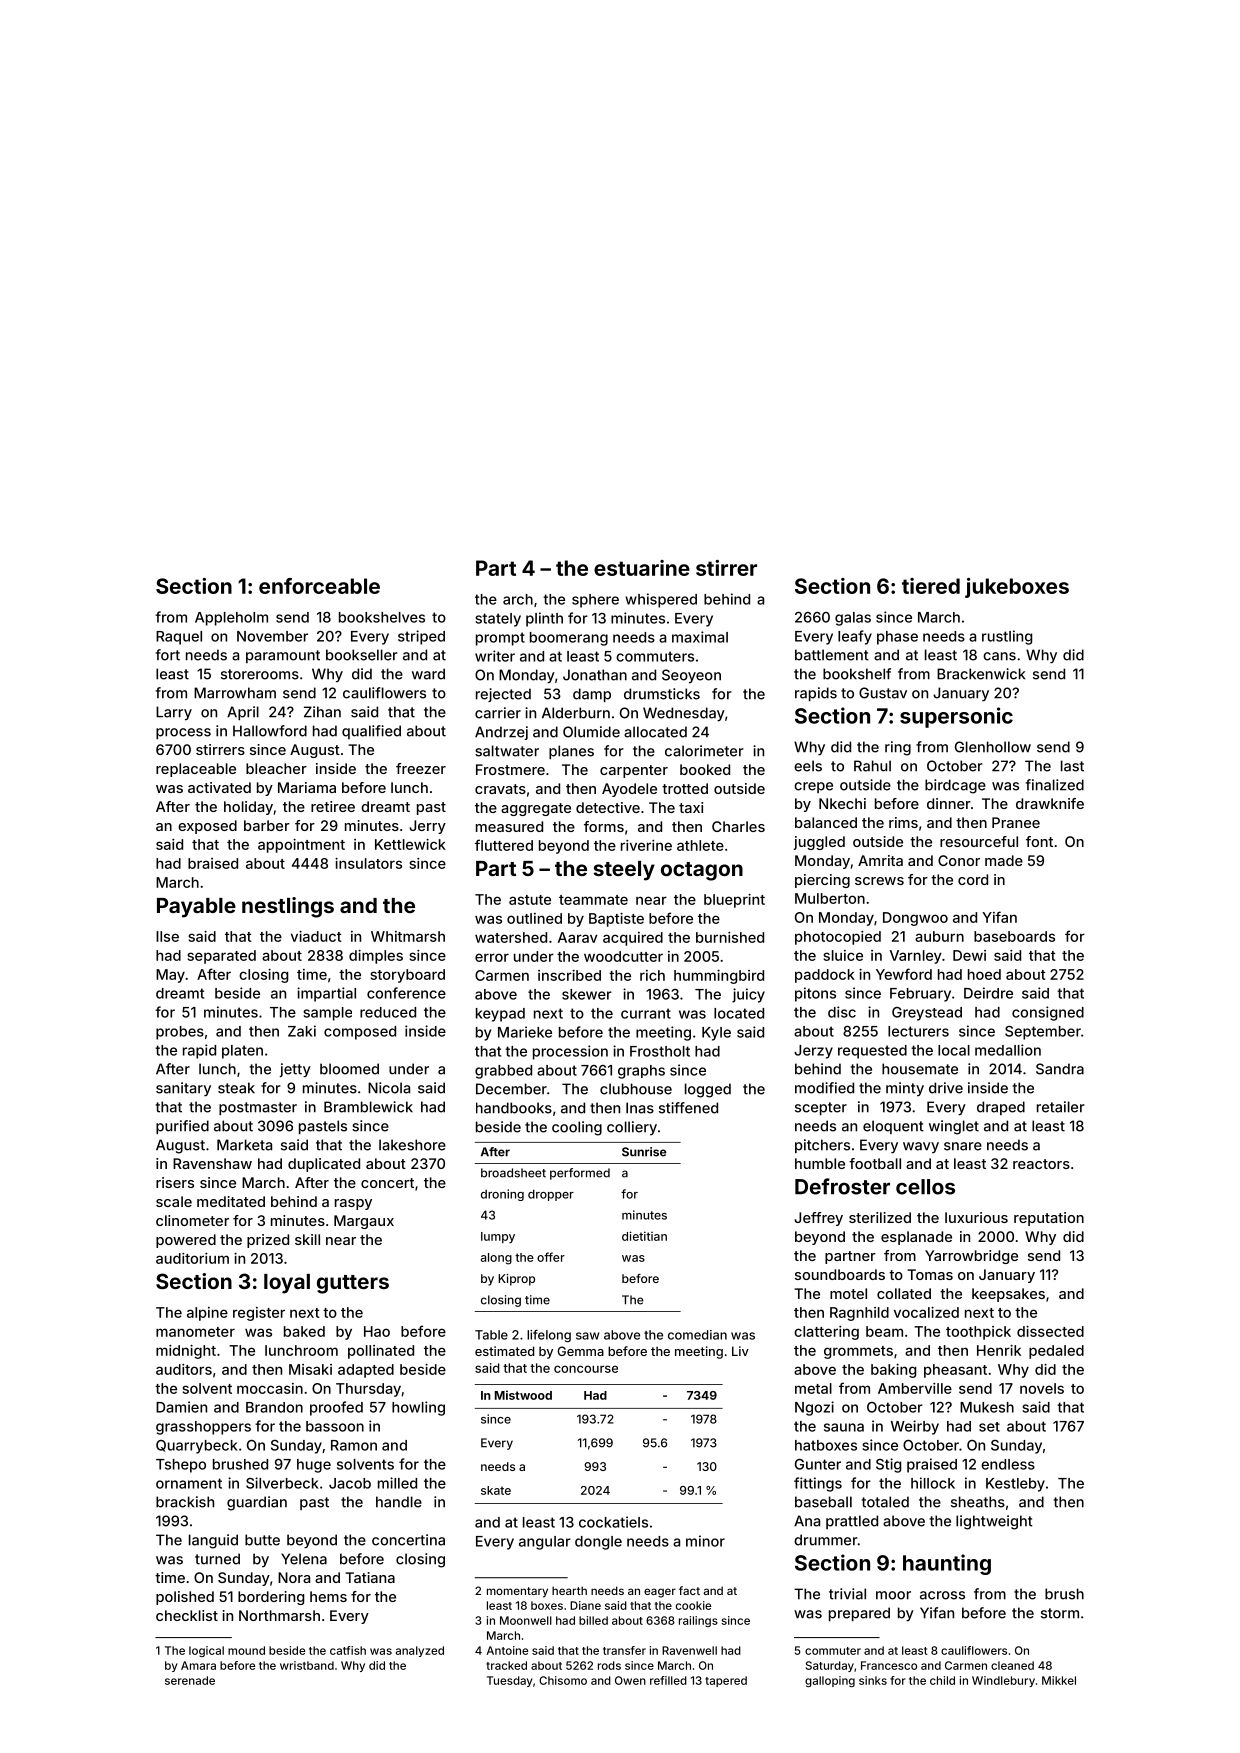 This screenshot has height=1753, width=1240. What do you see at coordinates (503, 695) in the screenshot?
I see `rejected` at bounding box center [503, 695].
